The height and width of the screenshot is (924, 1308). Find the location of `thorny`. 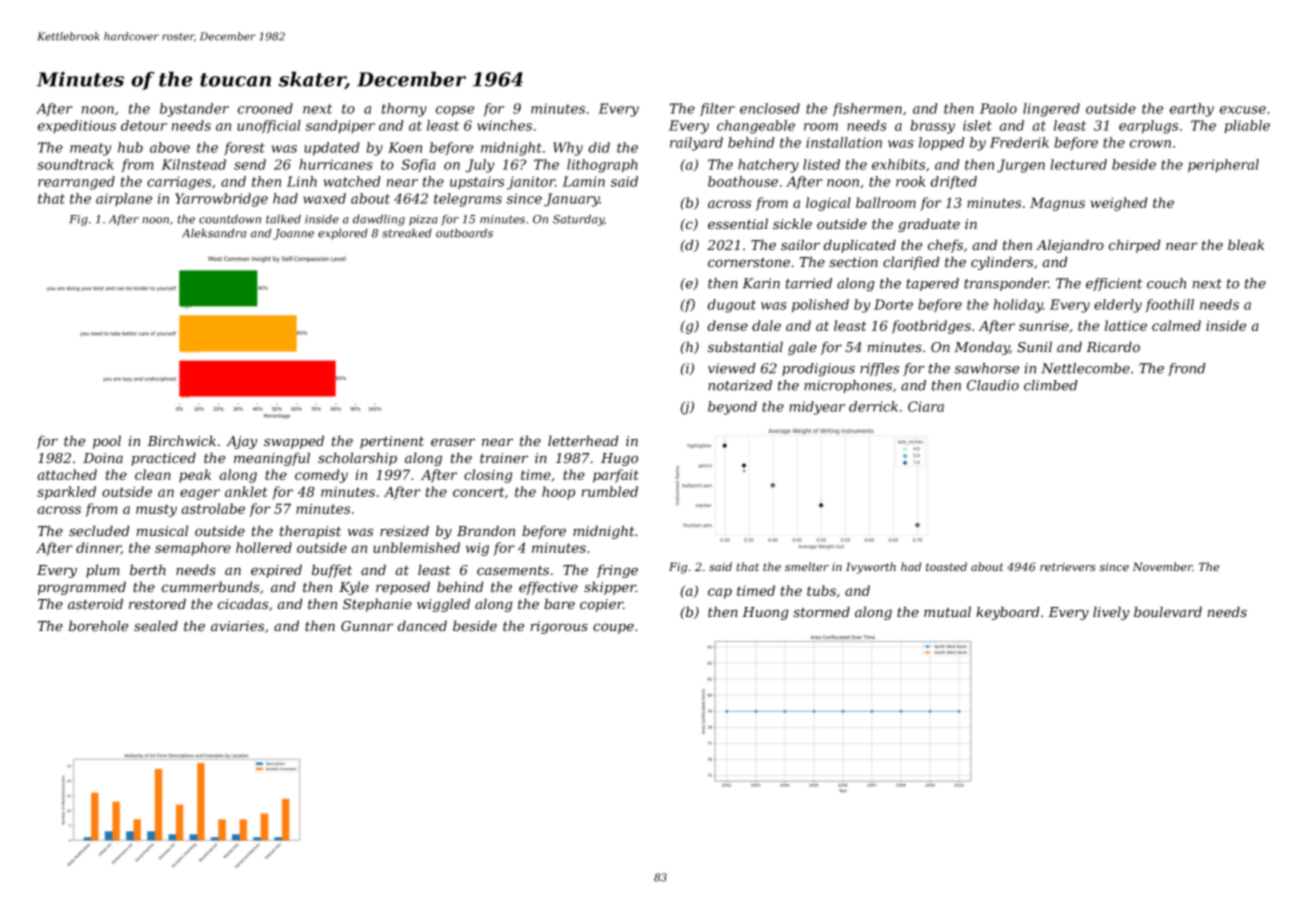

thorny is located at coordinates (404, 110).
